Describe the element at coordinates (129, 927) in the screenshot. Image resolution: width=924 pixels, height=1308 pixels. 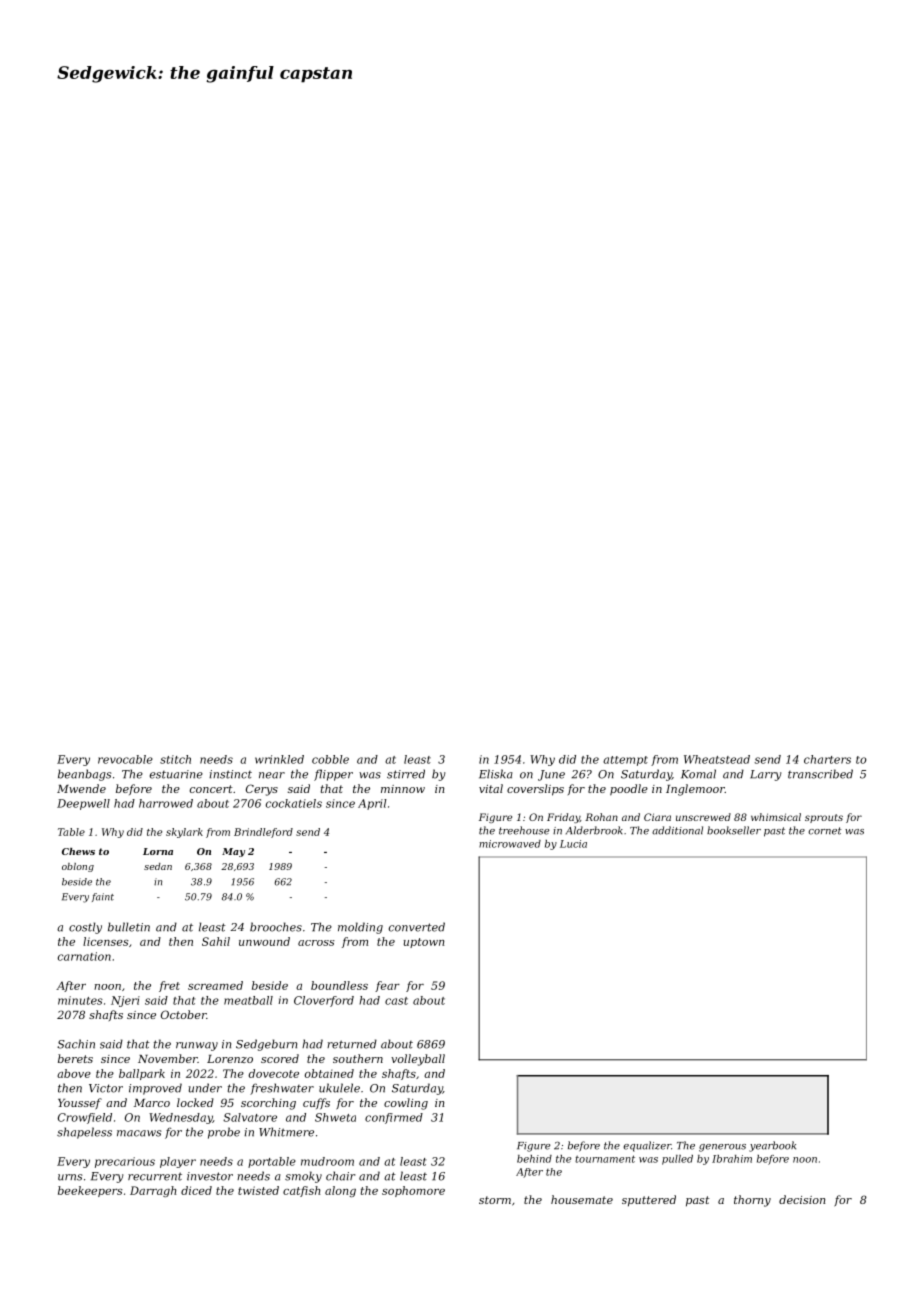
I see `bulletin` at that location.
